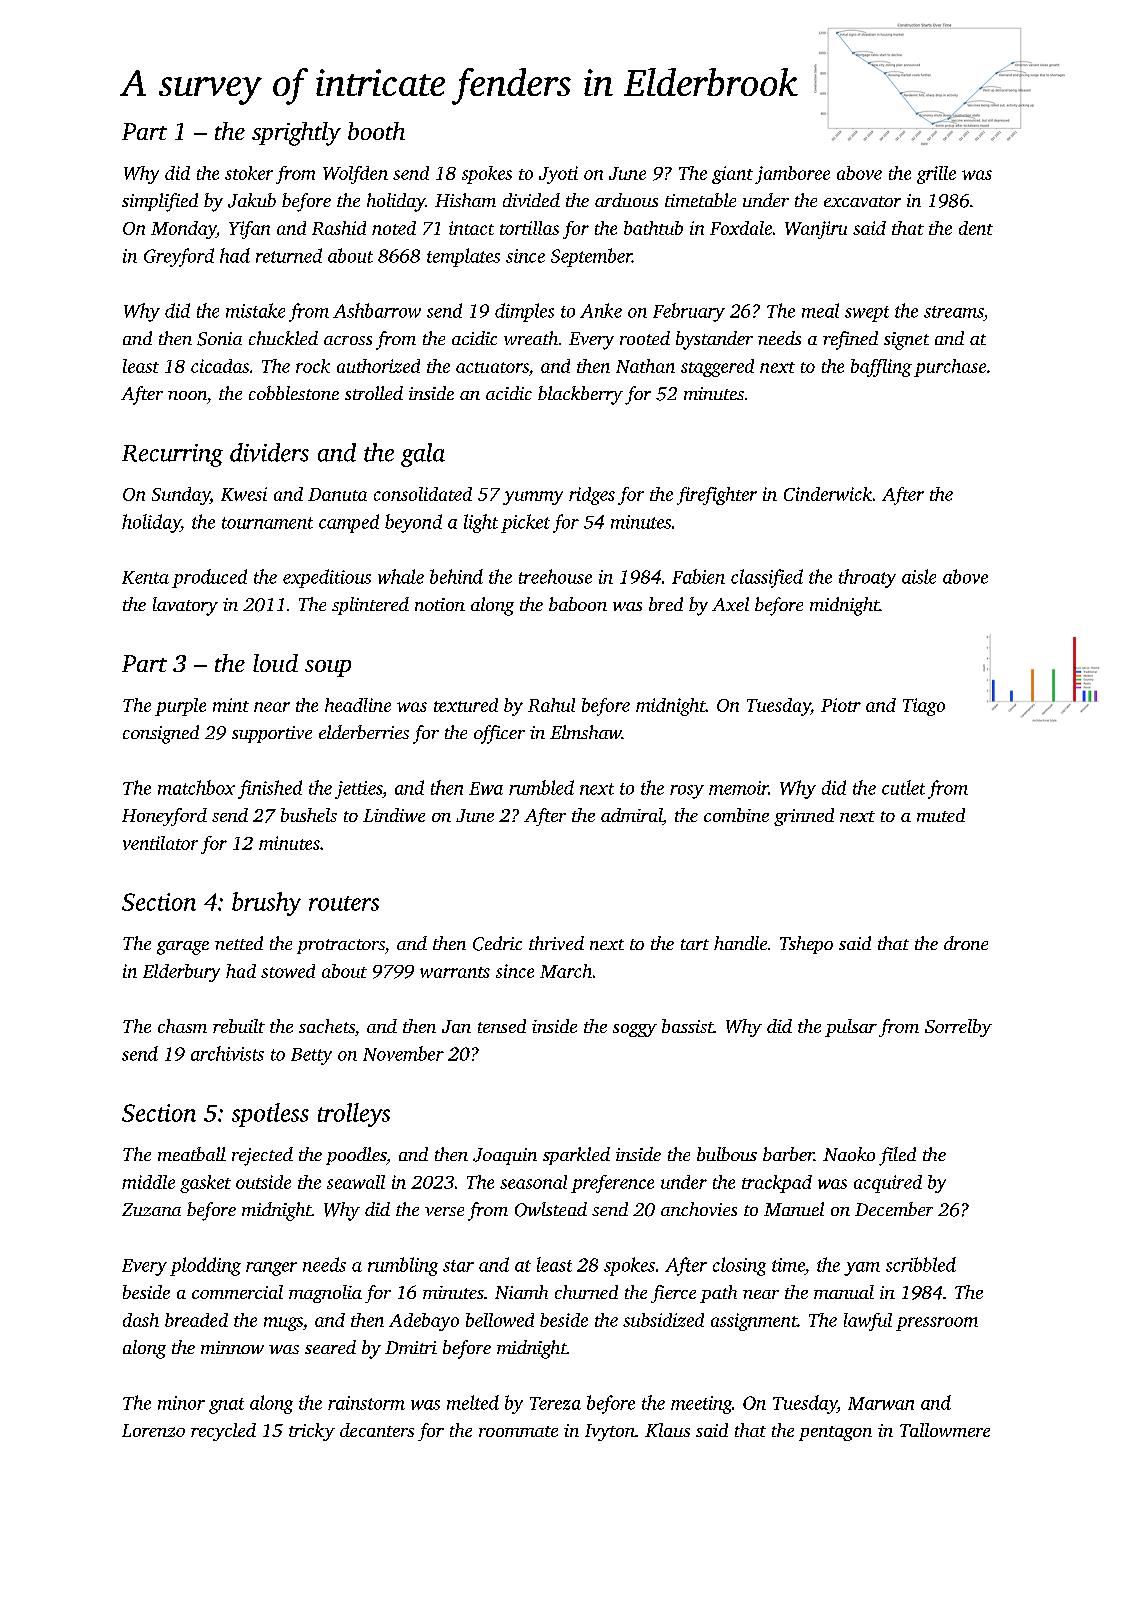 The height and width of the screenshot is (1597, 1124). I want to click on Honeyford, so click(164, 817).
